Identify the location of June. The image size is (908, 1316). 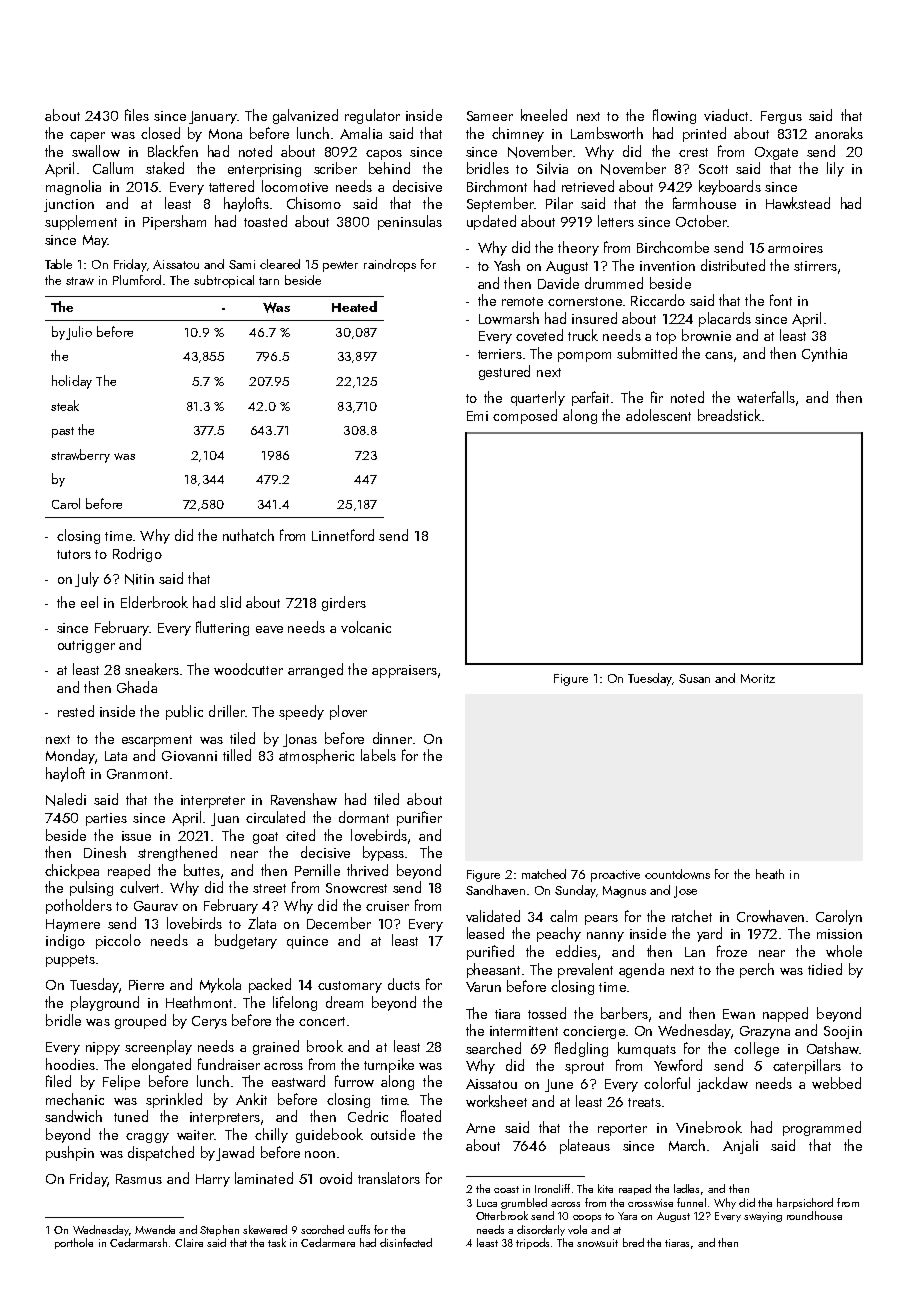
(559, 1085).
